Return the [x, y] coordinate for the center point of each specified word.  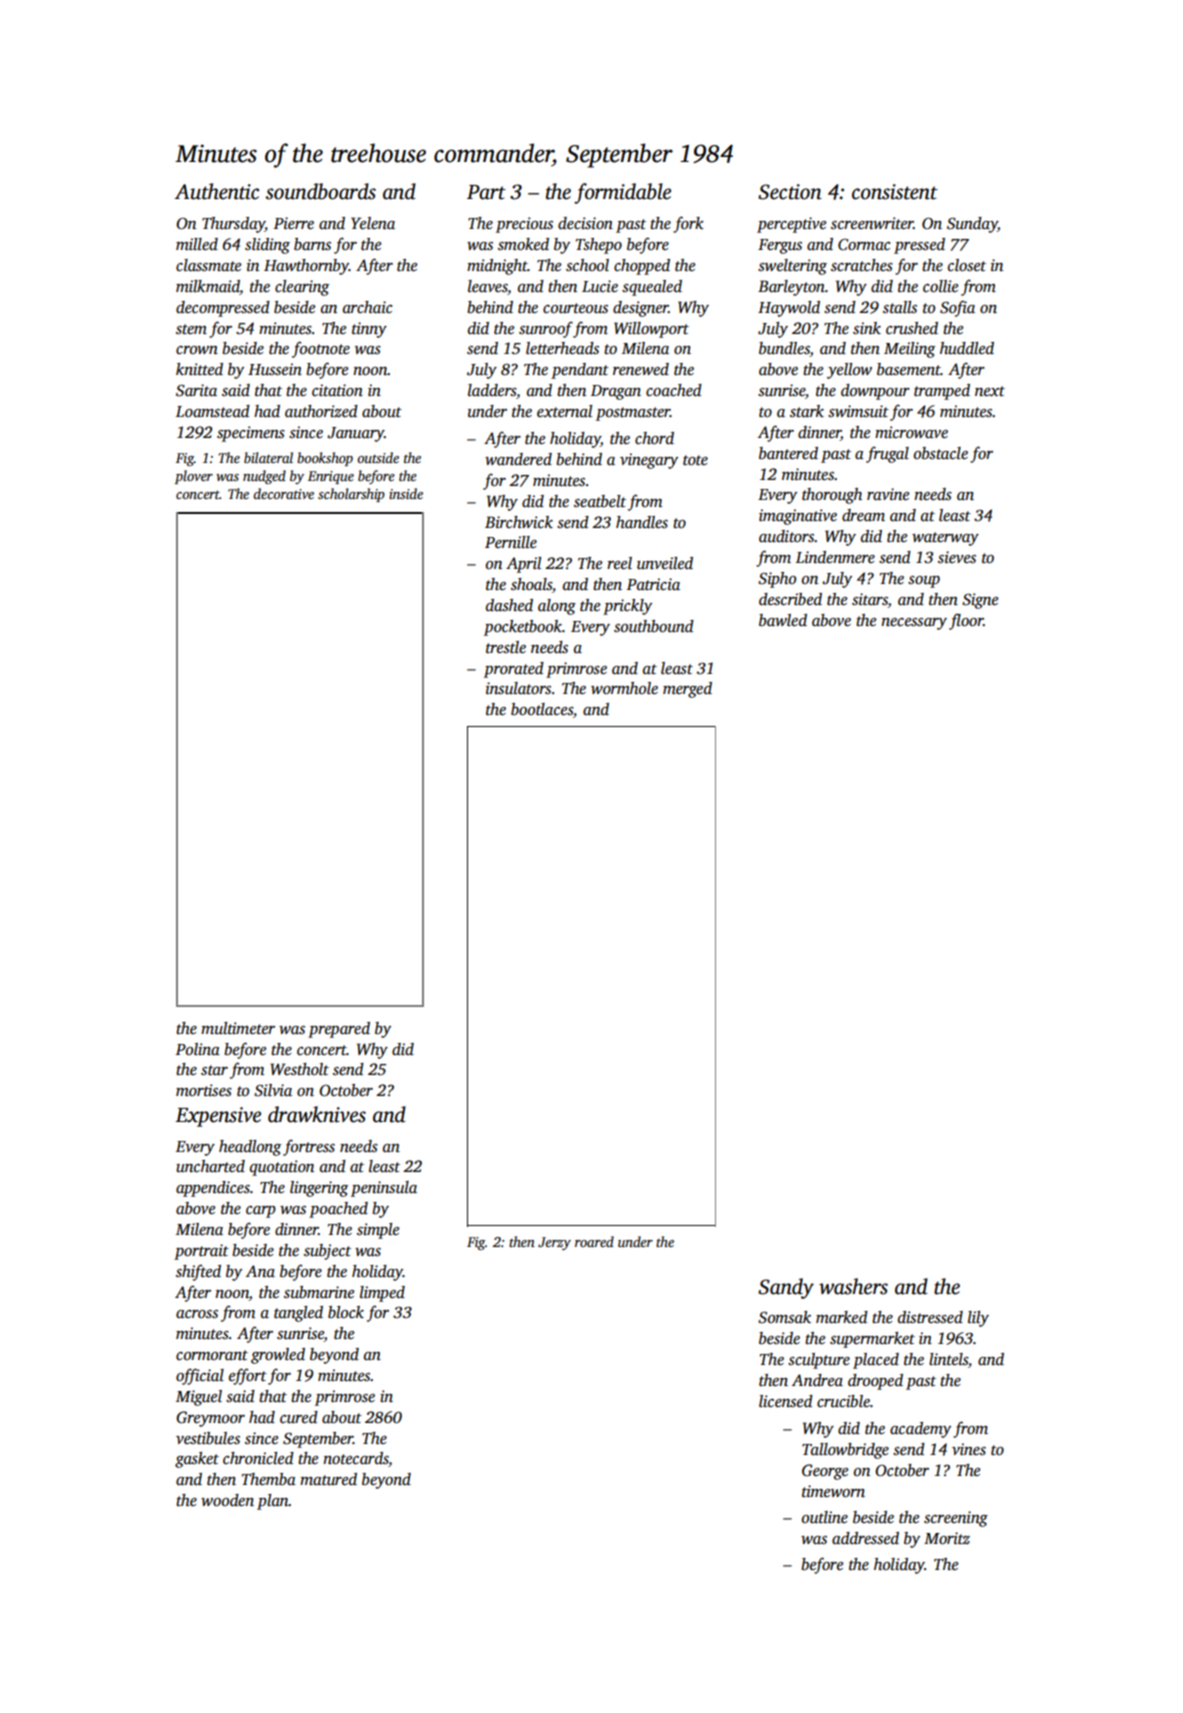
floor [966, 621]
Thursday [233, 225]
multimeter [238, 1028]
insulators [518, 688]
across [197, 1314]
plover [194, 477]
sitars [870, 599]
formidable [622, 193]
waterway [945, 539]
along [557, 607]
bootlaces [542, 709]
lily [978, 1319]
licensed [786, 1401]
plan [273, 1502]
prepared [339, 1030]
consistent [895, 192]
